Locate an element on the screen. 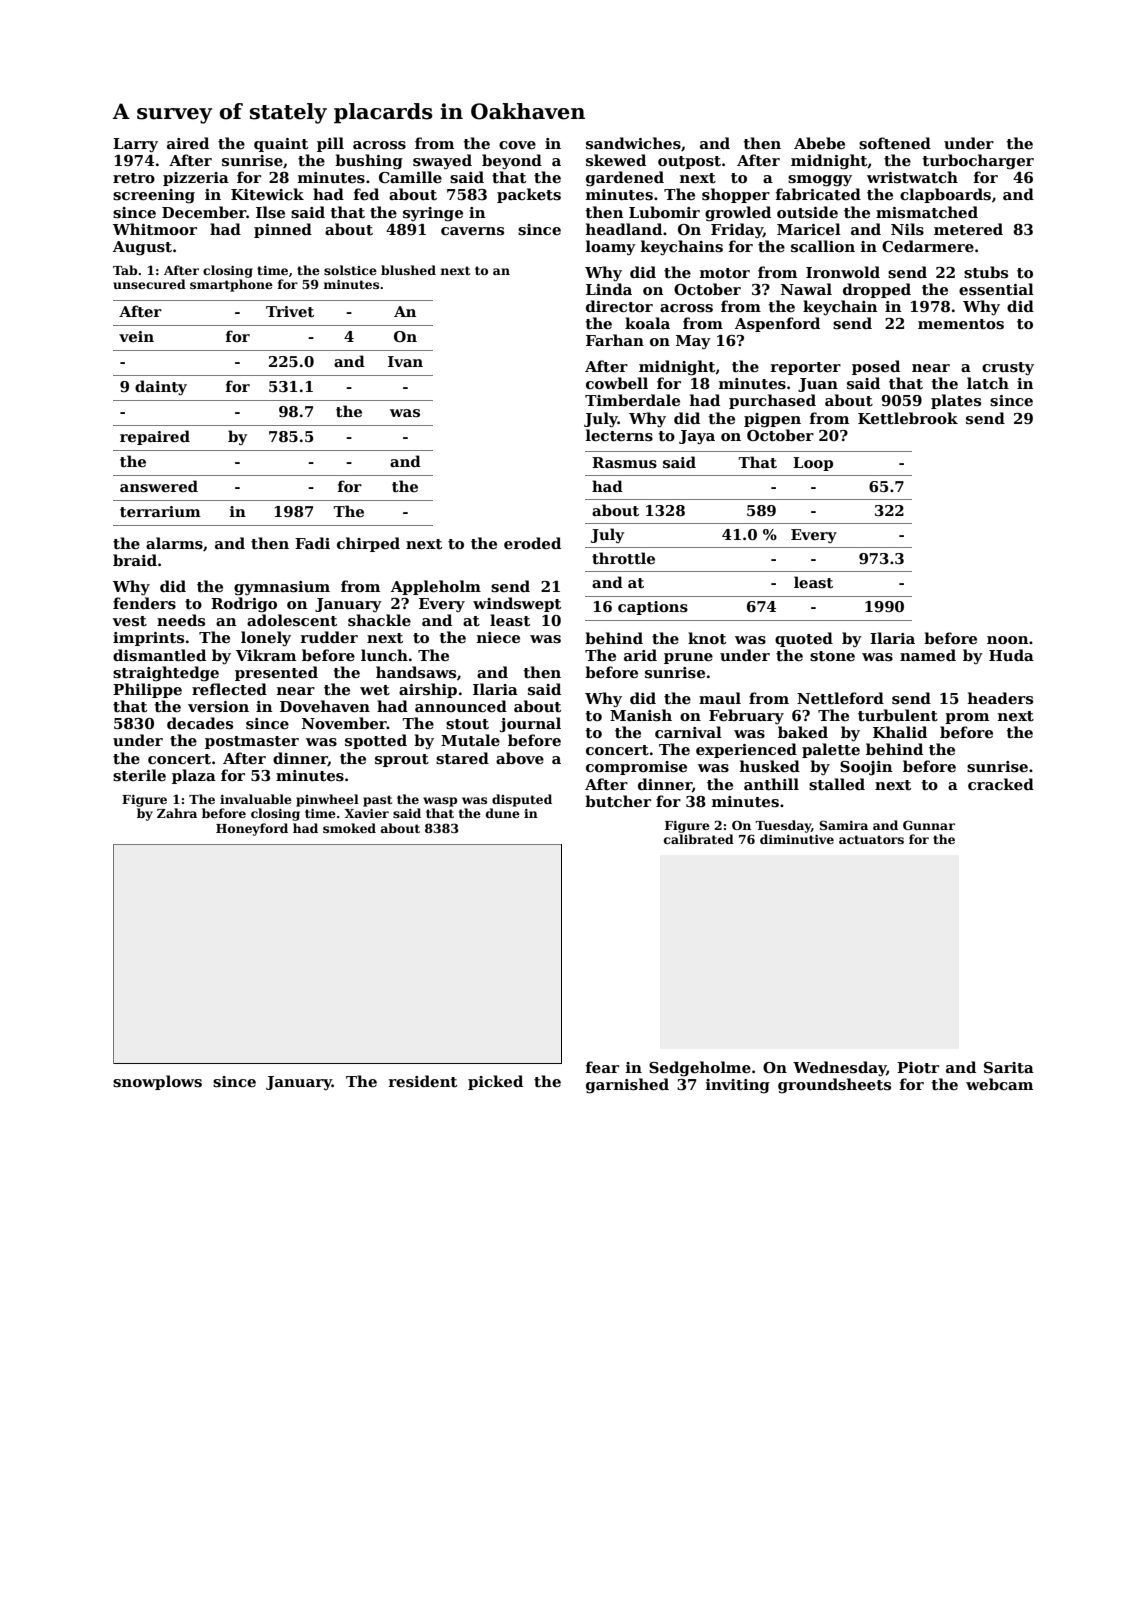 This screenshot has width=1147, height=1622. May is located at coordinates (693, 342).
